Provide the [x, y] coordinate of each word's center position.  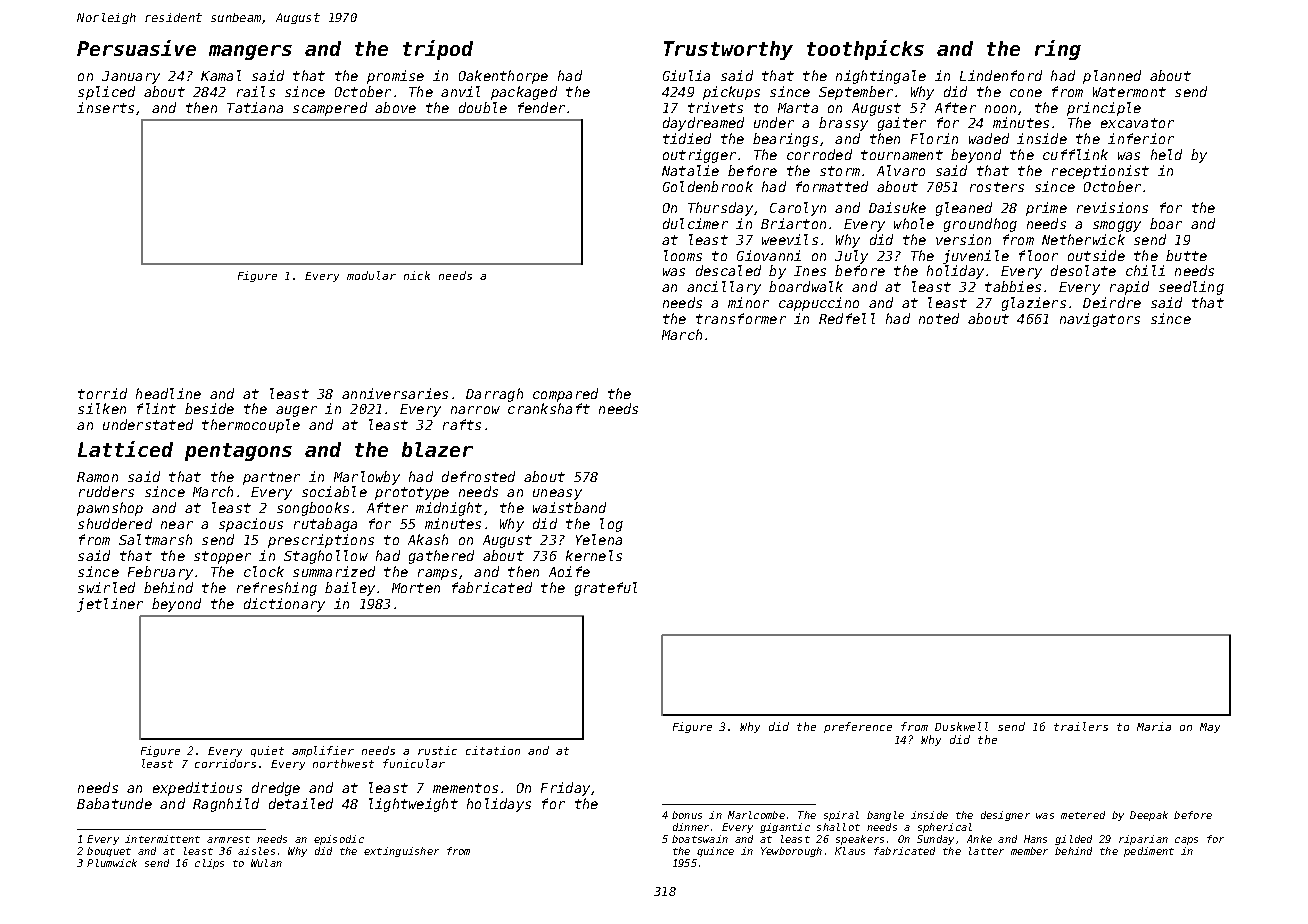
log [611, 525]
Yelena [599, 539]
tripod [438, 50]
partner [271, 478]
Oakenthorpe [503, 77]
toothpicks [865, 50]
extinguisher [401, 852]
